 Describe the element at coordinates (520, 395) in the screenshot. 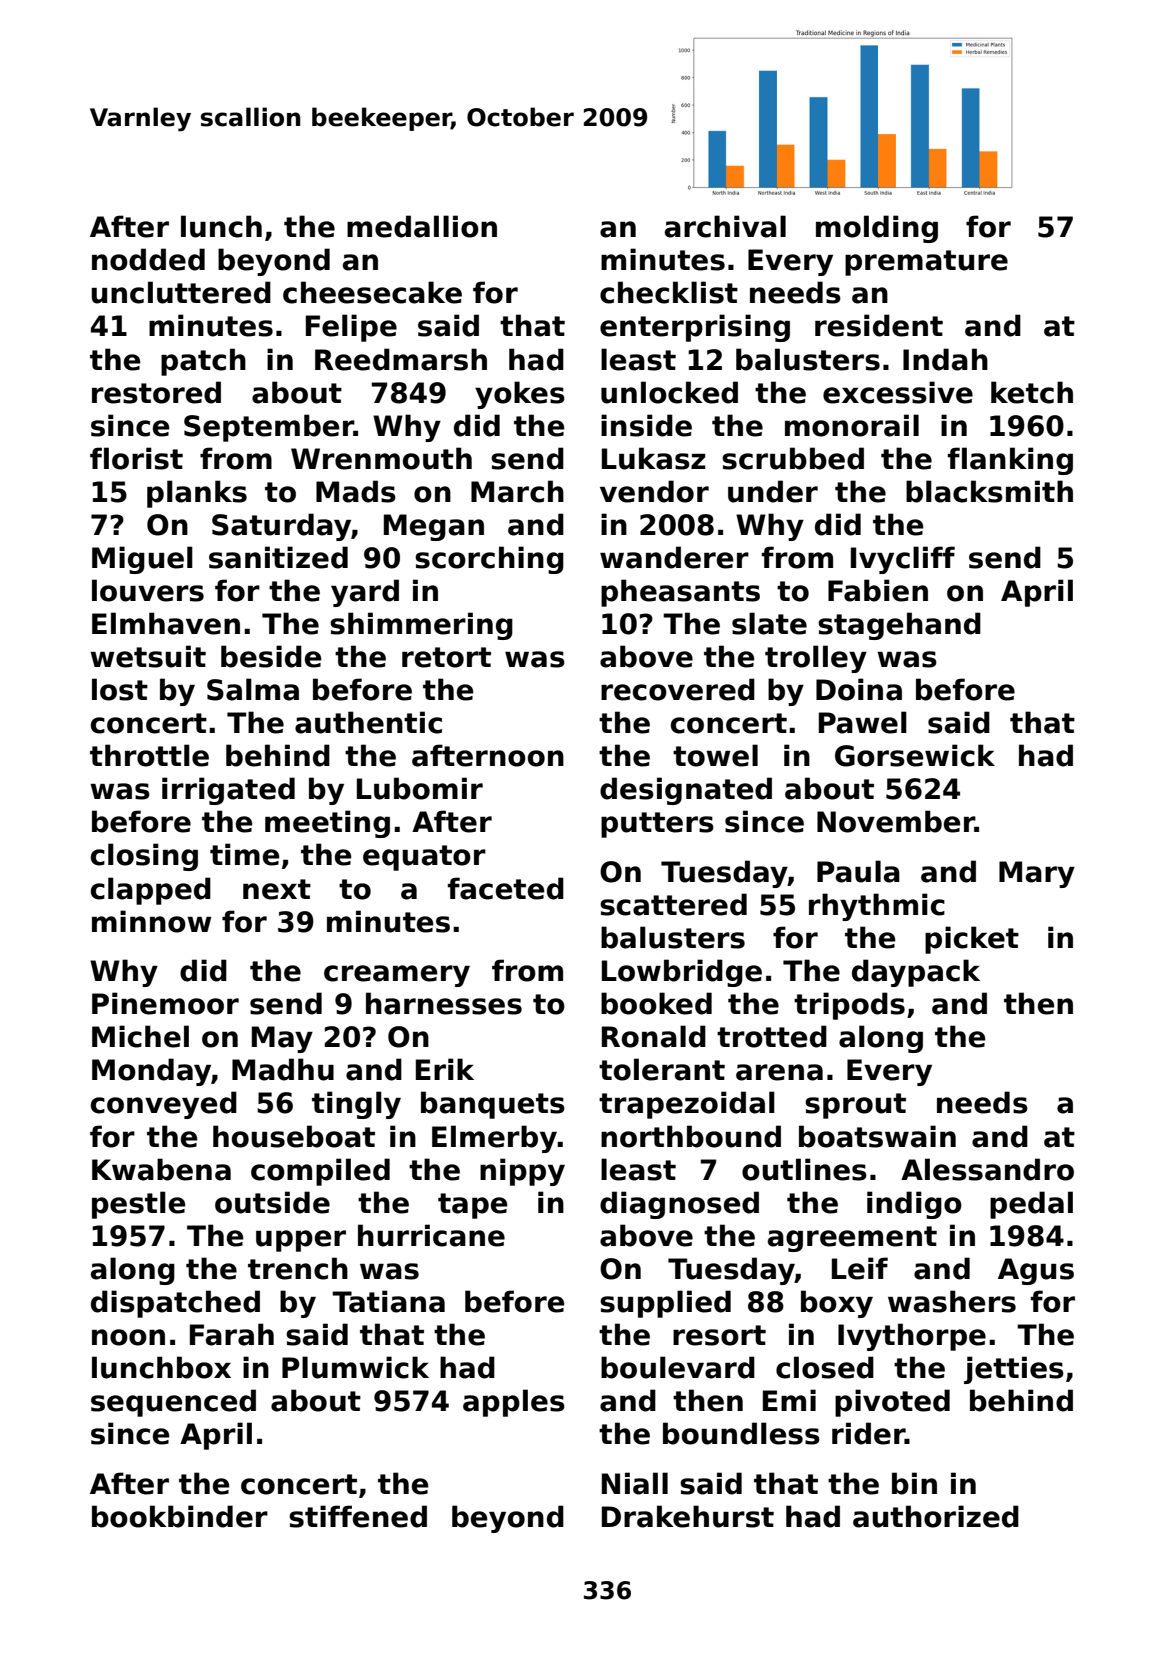

I see `yokes` at that location.
